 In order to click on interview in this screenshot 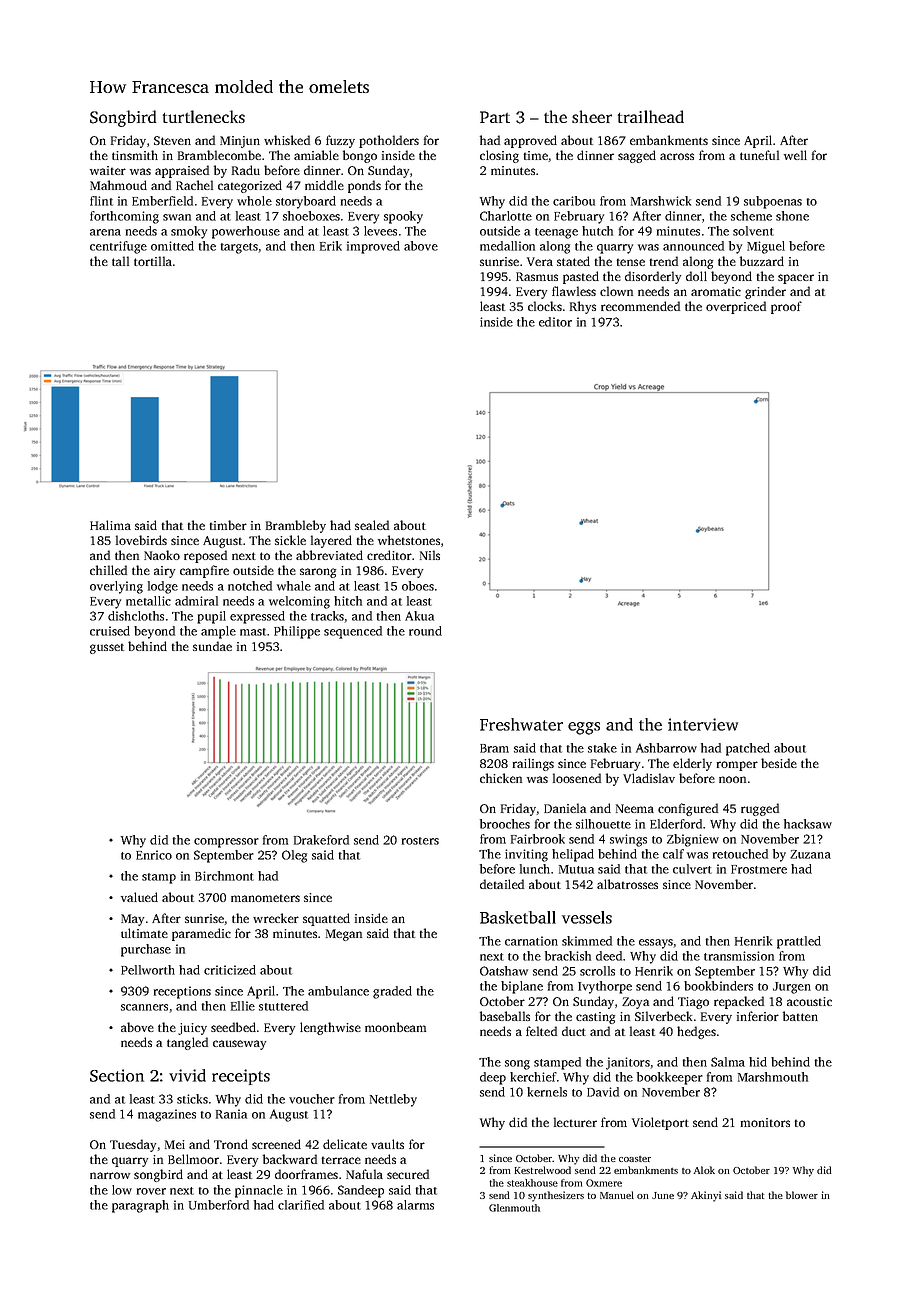, I will do `click(703, 724)`.
